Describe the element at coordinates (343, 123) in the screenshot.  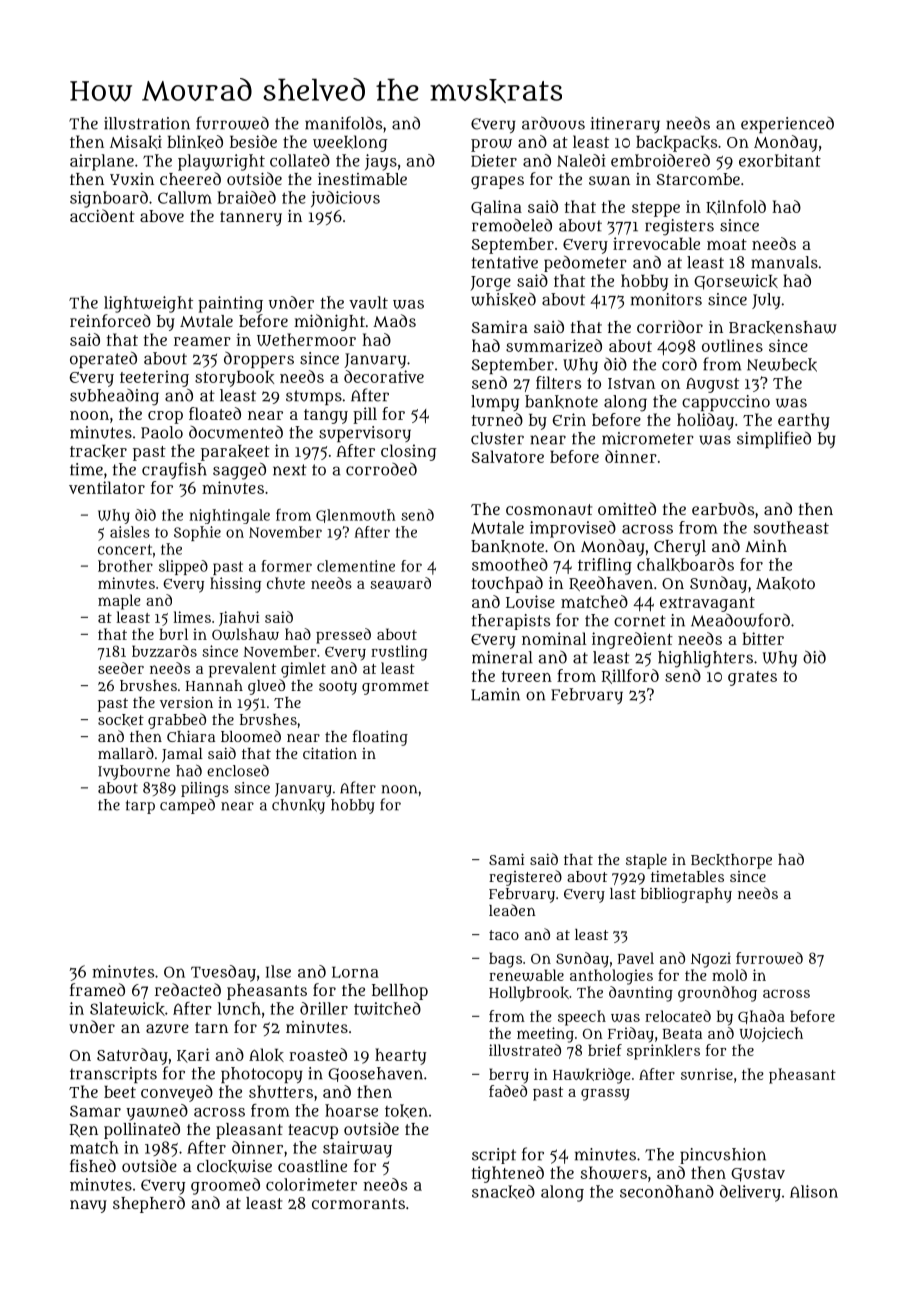
I see `manifolds` at that location.
